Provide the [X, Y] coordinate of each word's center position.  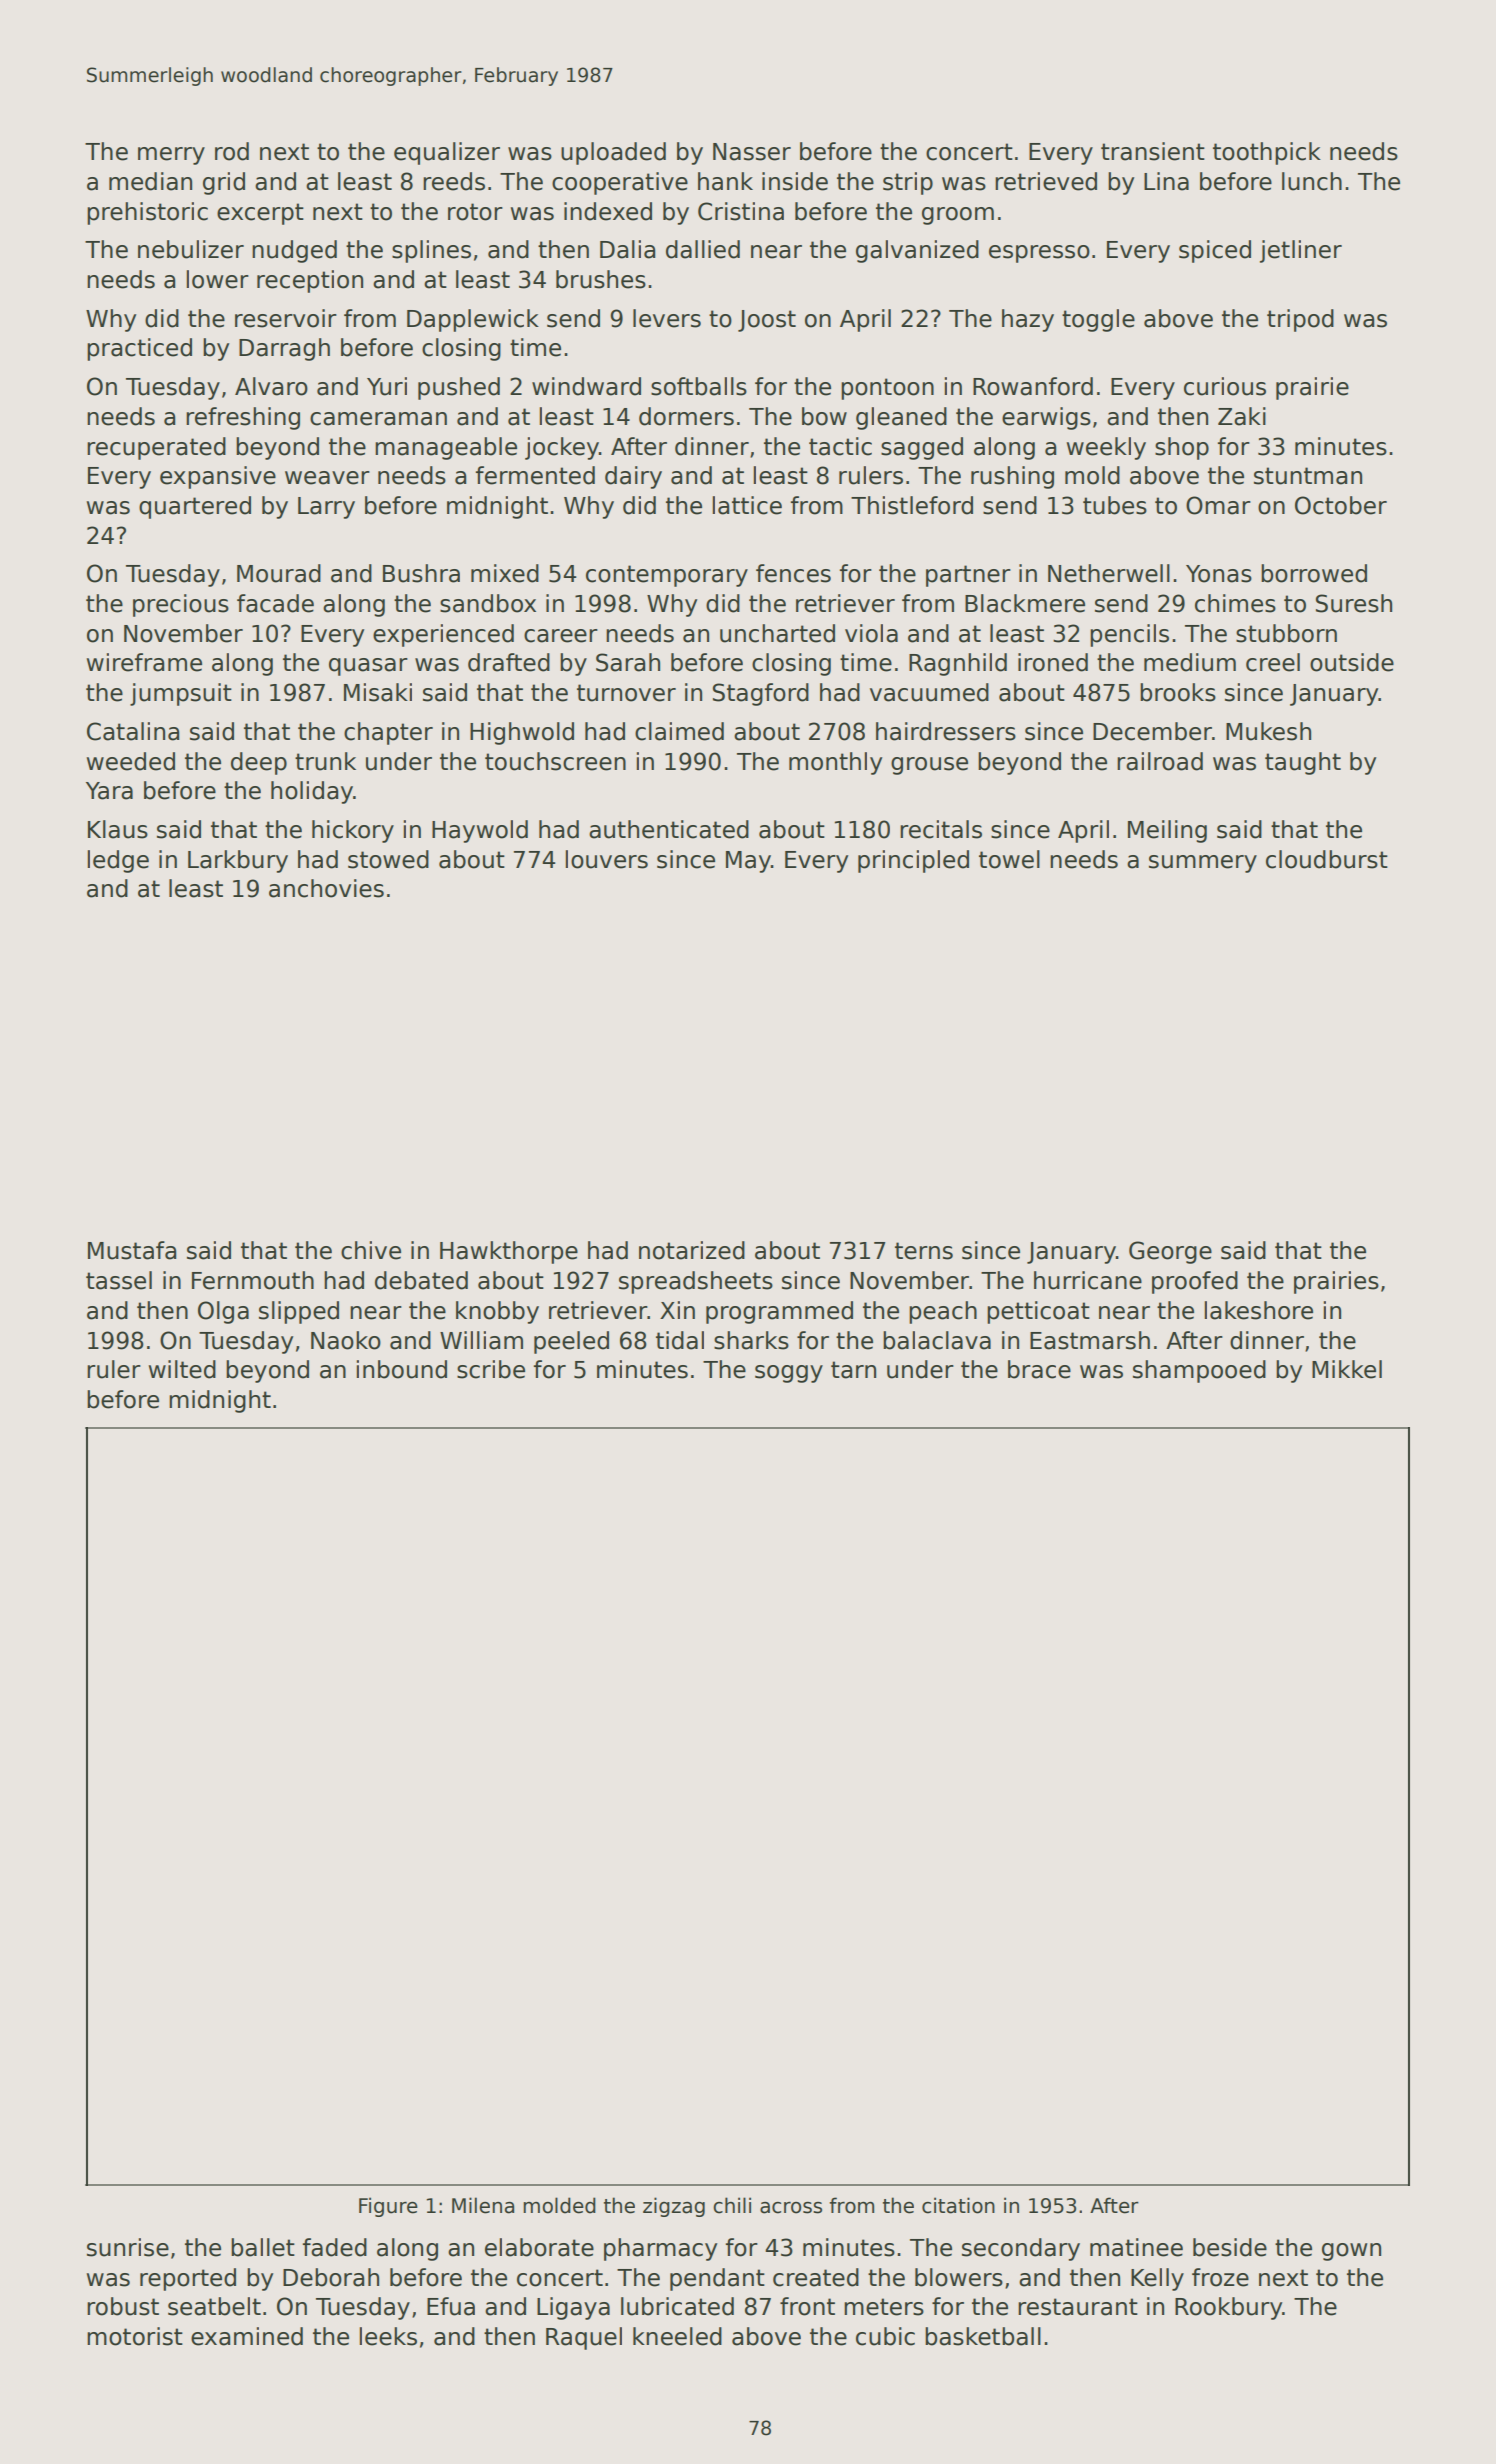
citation [958, 2205]
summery [1203, 864]
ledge [118, 861]
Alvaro [271, 386]
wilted [182, 1369]
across [791, 2207]
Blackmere [1025, 603]
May [748, 862]
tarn [853, 1370]
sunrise [128, 2247]
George [1170, 1252]
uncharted [777, 633]
